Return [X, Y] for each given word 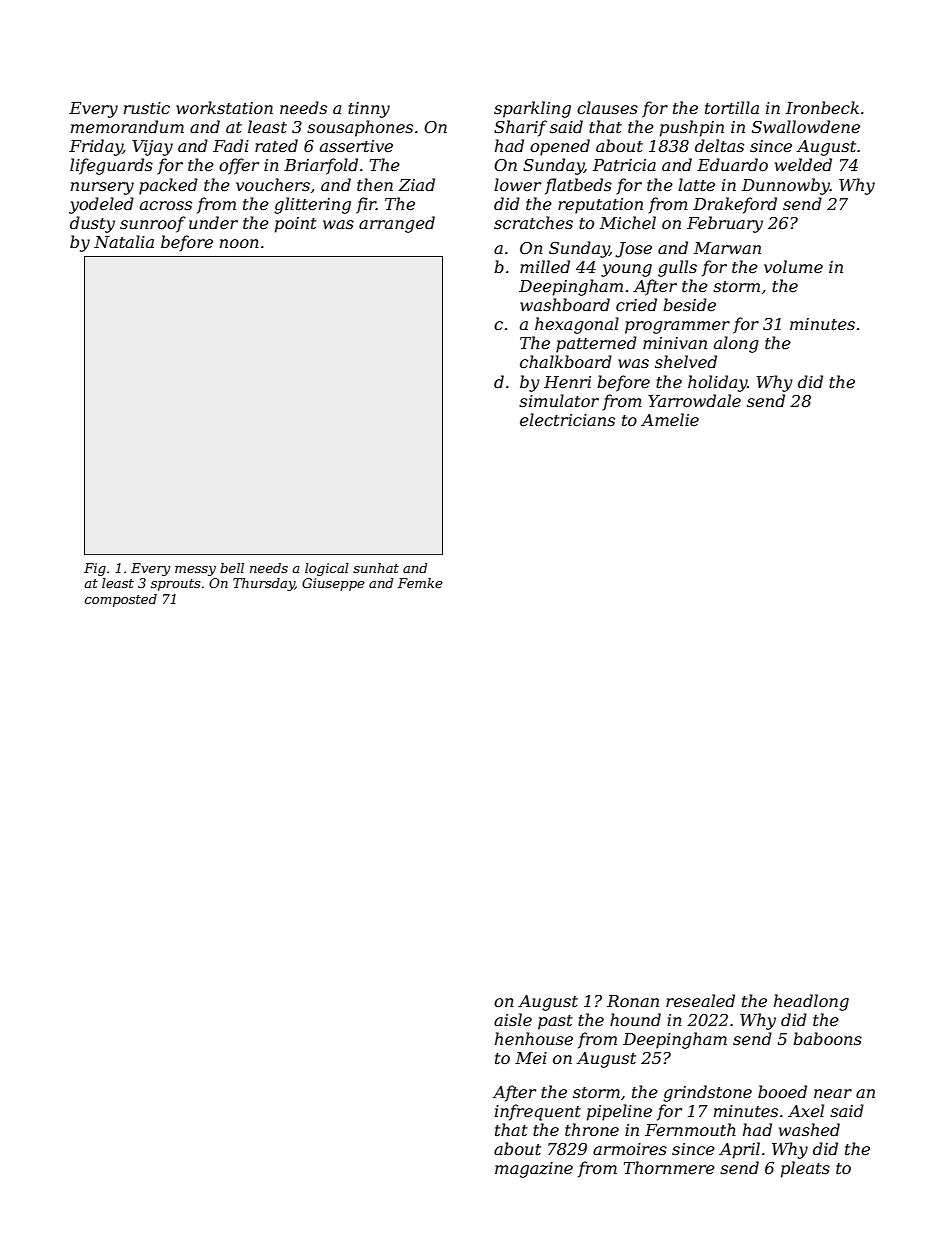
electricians [567, 419]
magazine [534, 1170]
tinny [369, 110]
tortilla [732, 107]
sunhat [376, 568]
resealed [700, 1000]
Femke [420, 583]
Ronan [633, 1001]
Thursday [264, 584]
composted [121, 600]
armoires [630, 1149]
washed [809, 1129]
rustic [147, 108]
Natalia [124, 241]
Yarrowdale [694, 400]
